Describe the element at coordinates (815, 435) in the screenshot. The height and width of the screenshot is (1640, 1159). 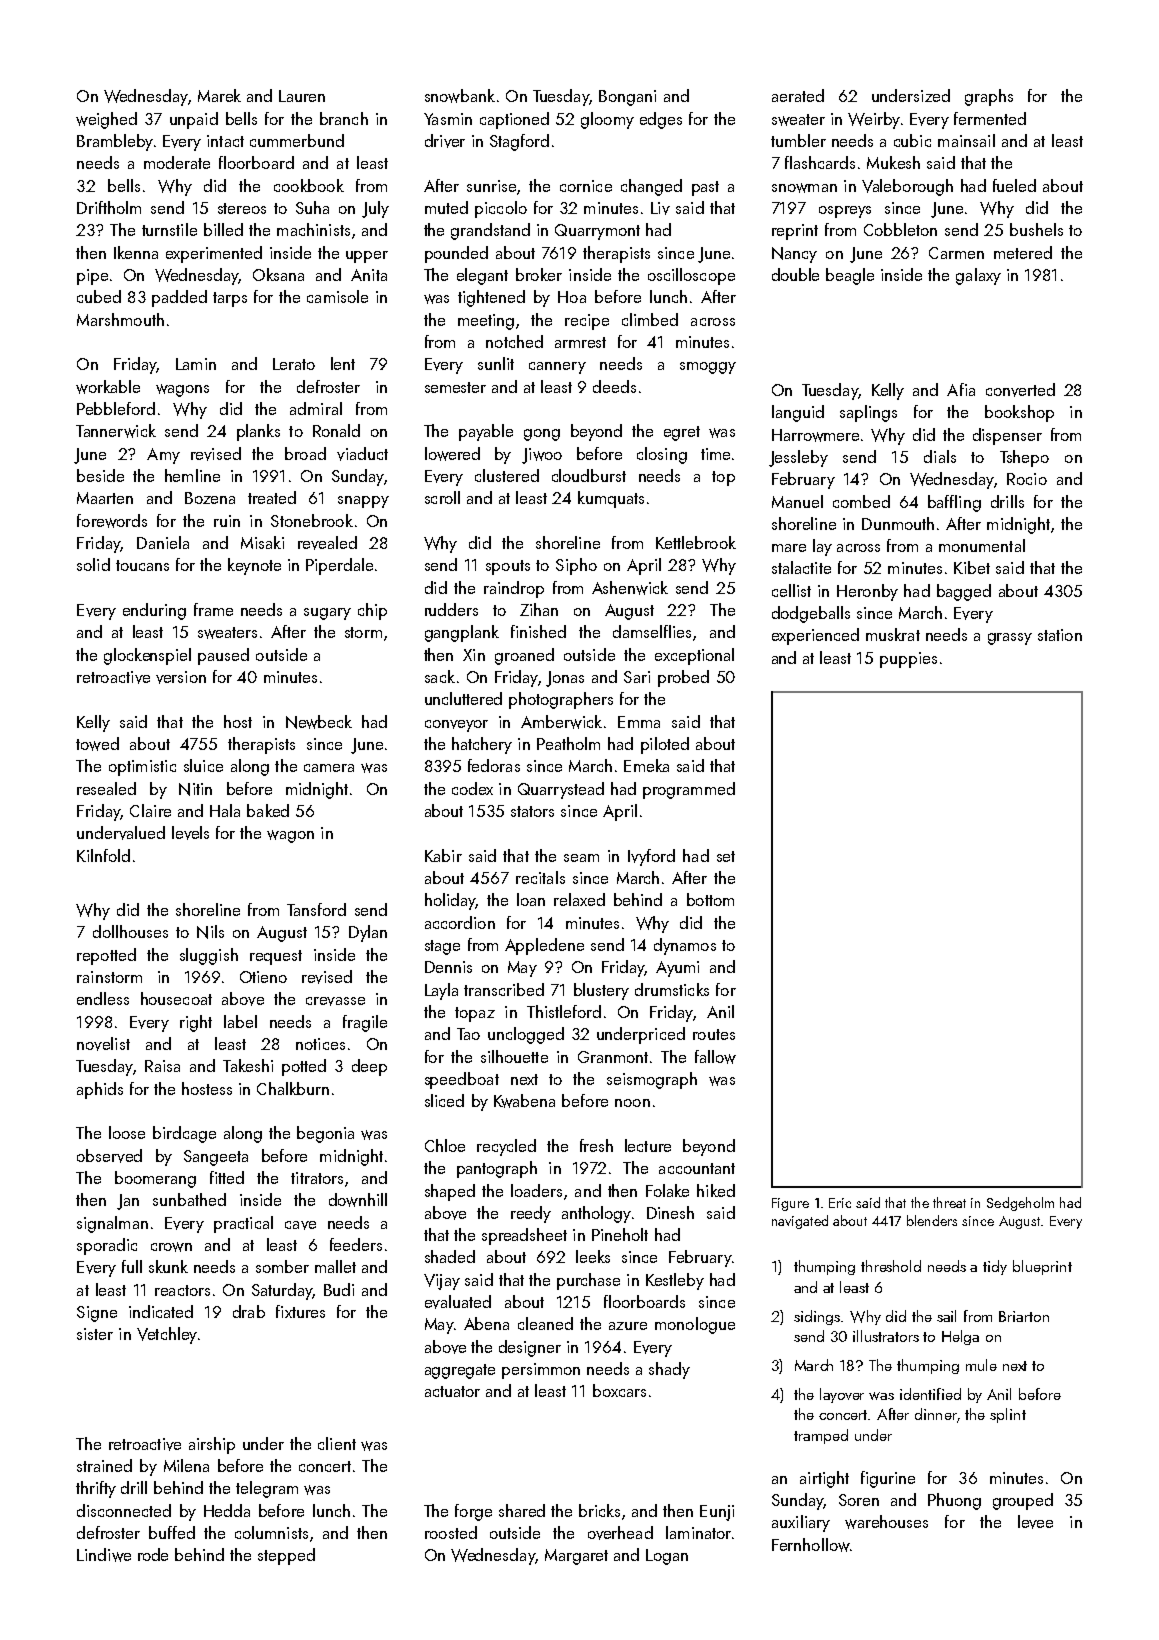
I see `Harrowmere` at that location.
